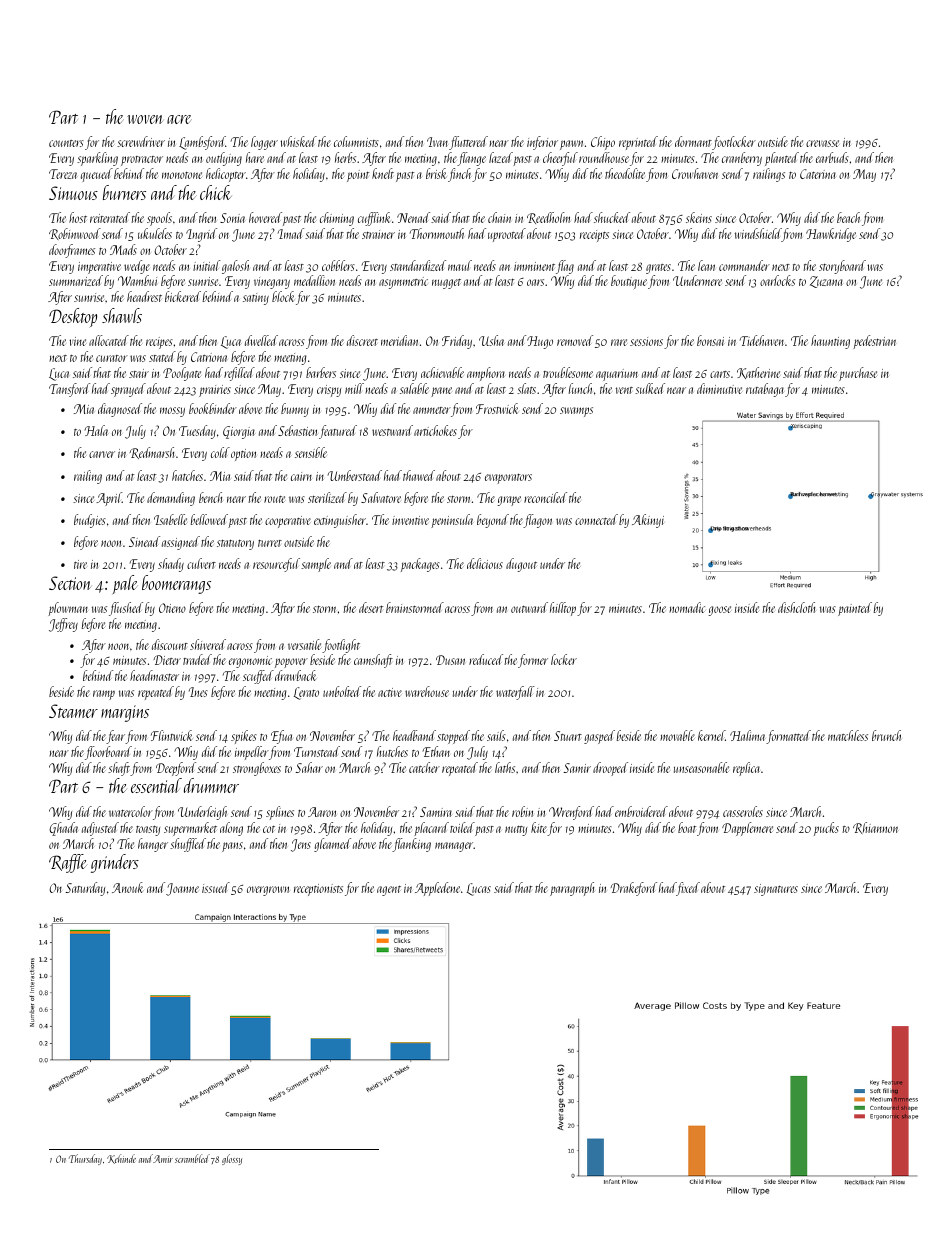 The image size is (952, 1233). What do you see at coordinates (192, 1158) in the screenshot?
I see `scrambled` at bounding box center [192, 1158].
